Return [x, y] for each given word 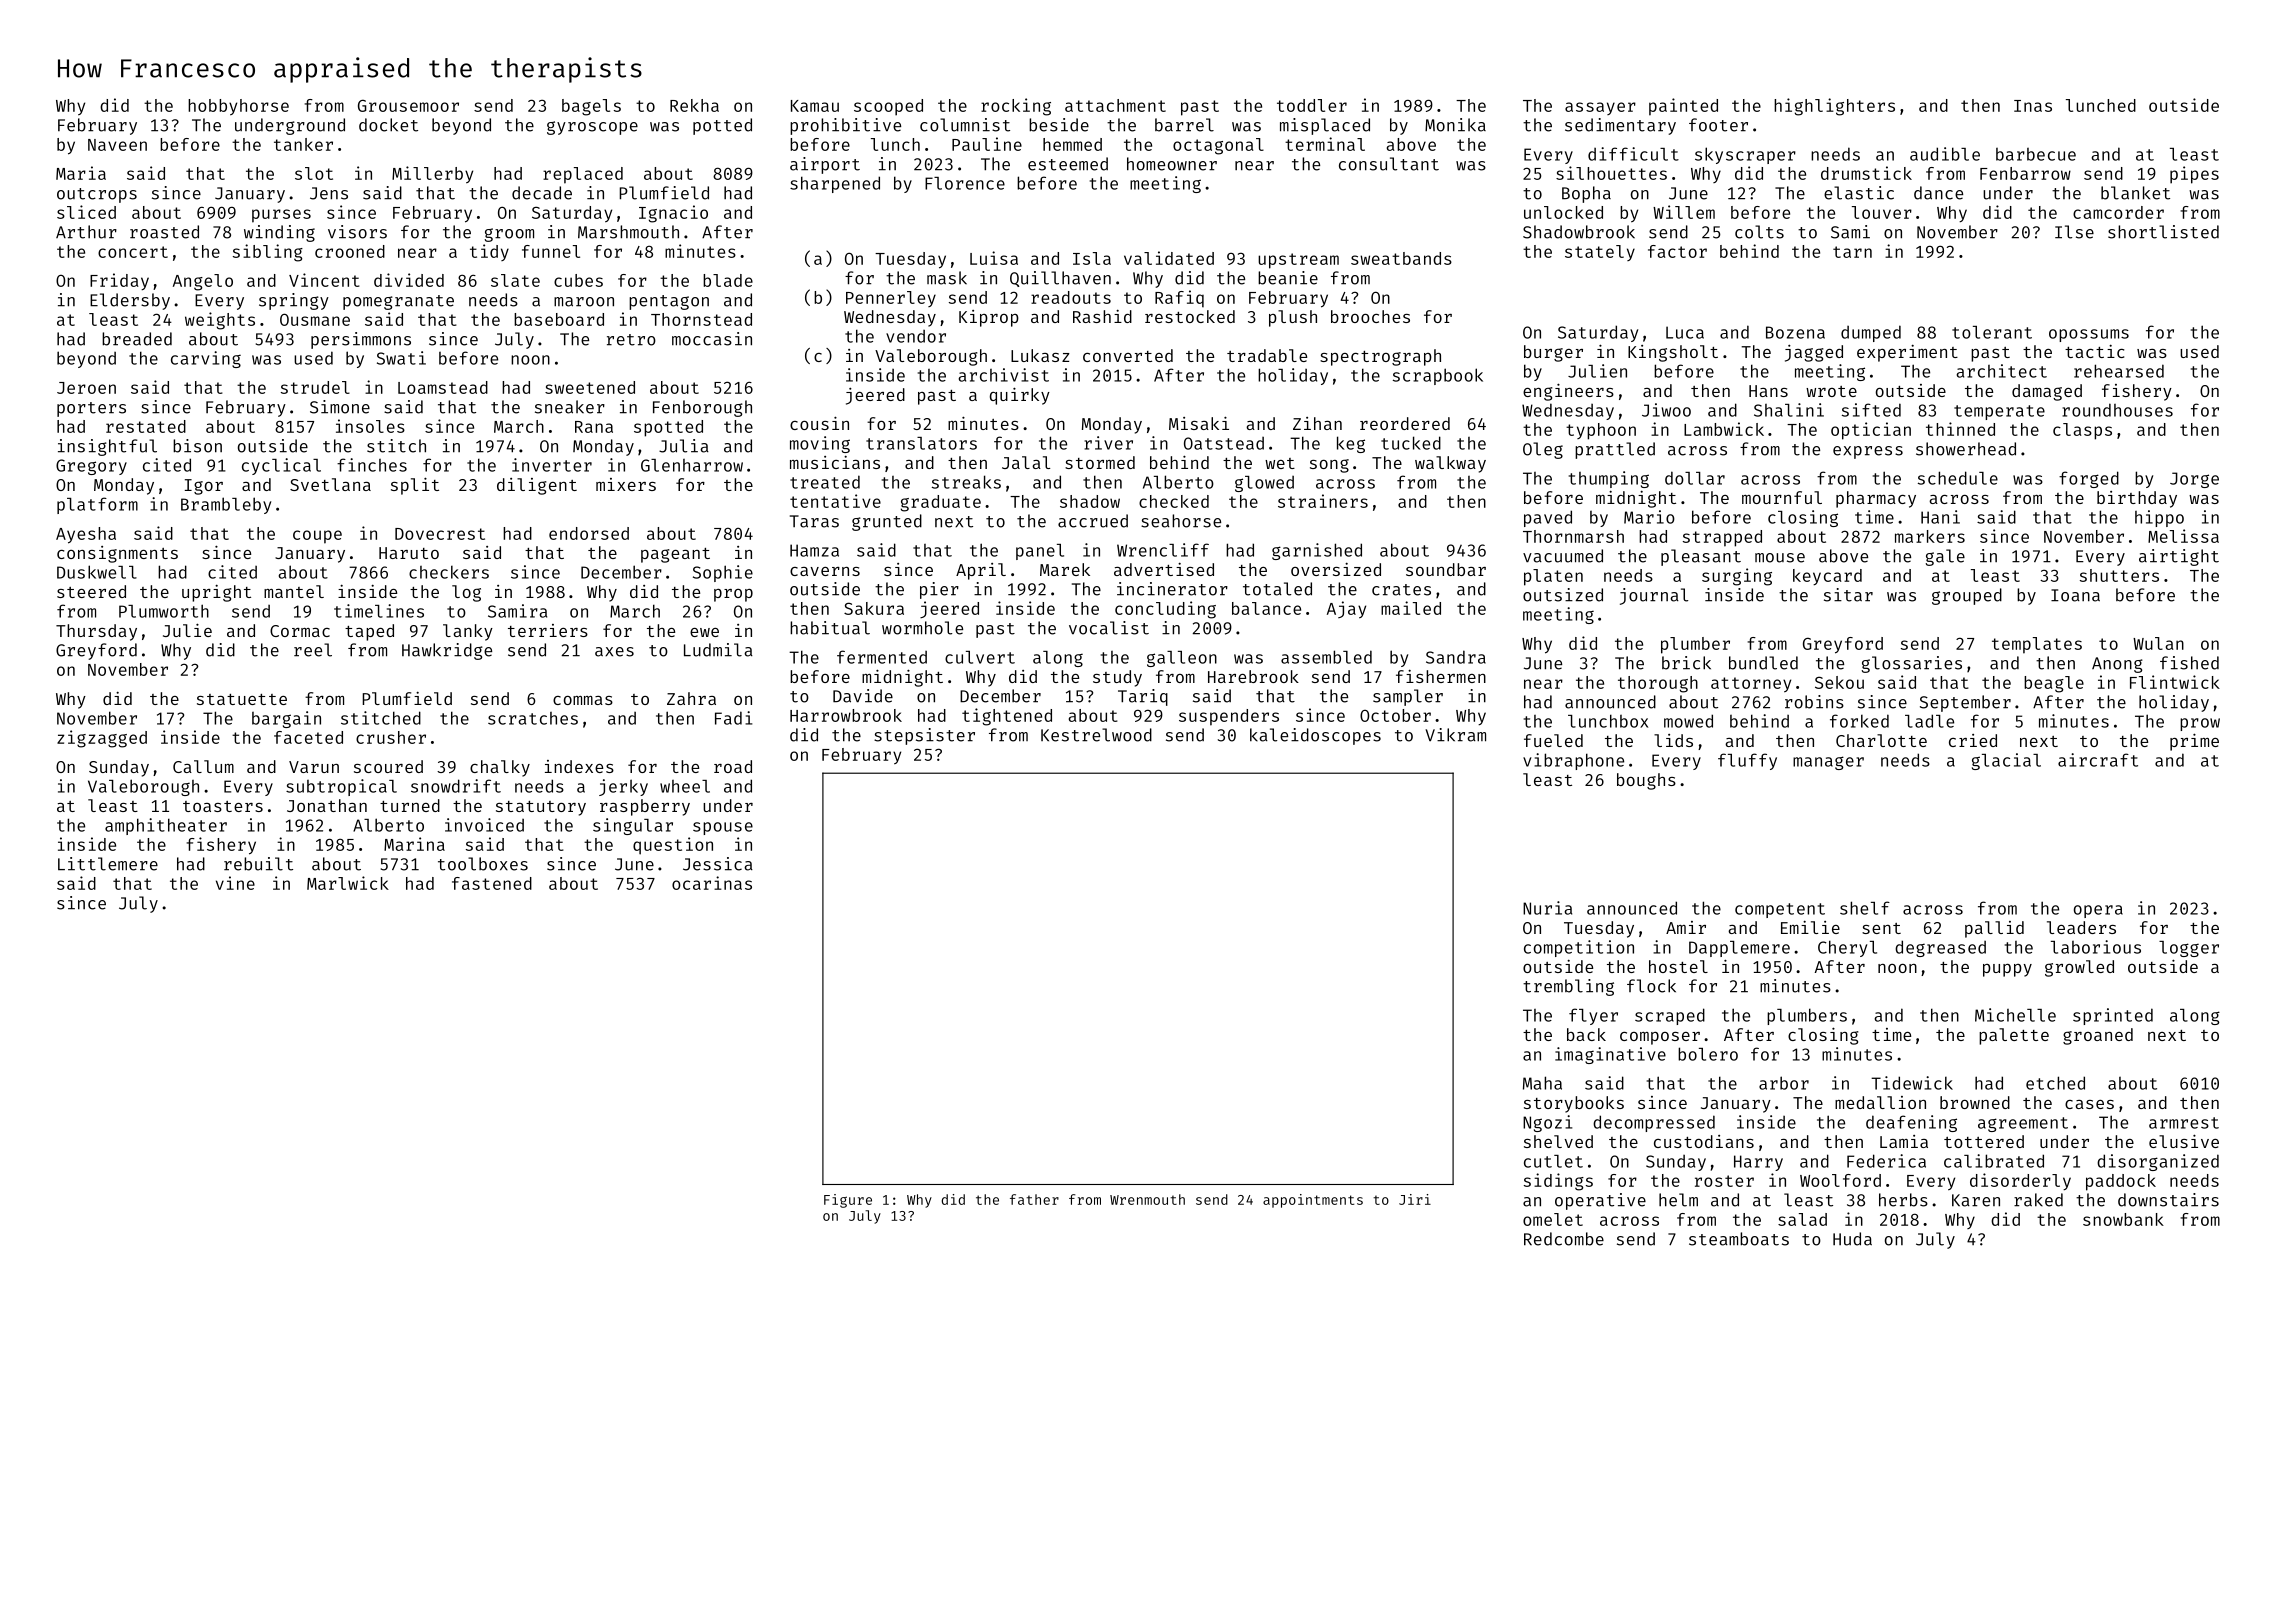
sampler [1408, 697]
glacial [2006, 761]
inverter [552, 465]
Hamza [814, 550]
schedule [1958, 478]
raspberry [645, 807]
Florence [965, 183]
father [1034, 1199]
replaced [583, 175]
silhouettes [1611, 173]
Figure [848, 1201]
